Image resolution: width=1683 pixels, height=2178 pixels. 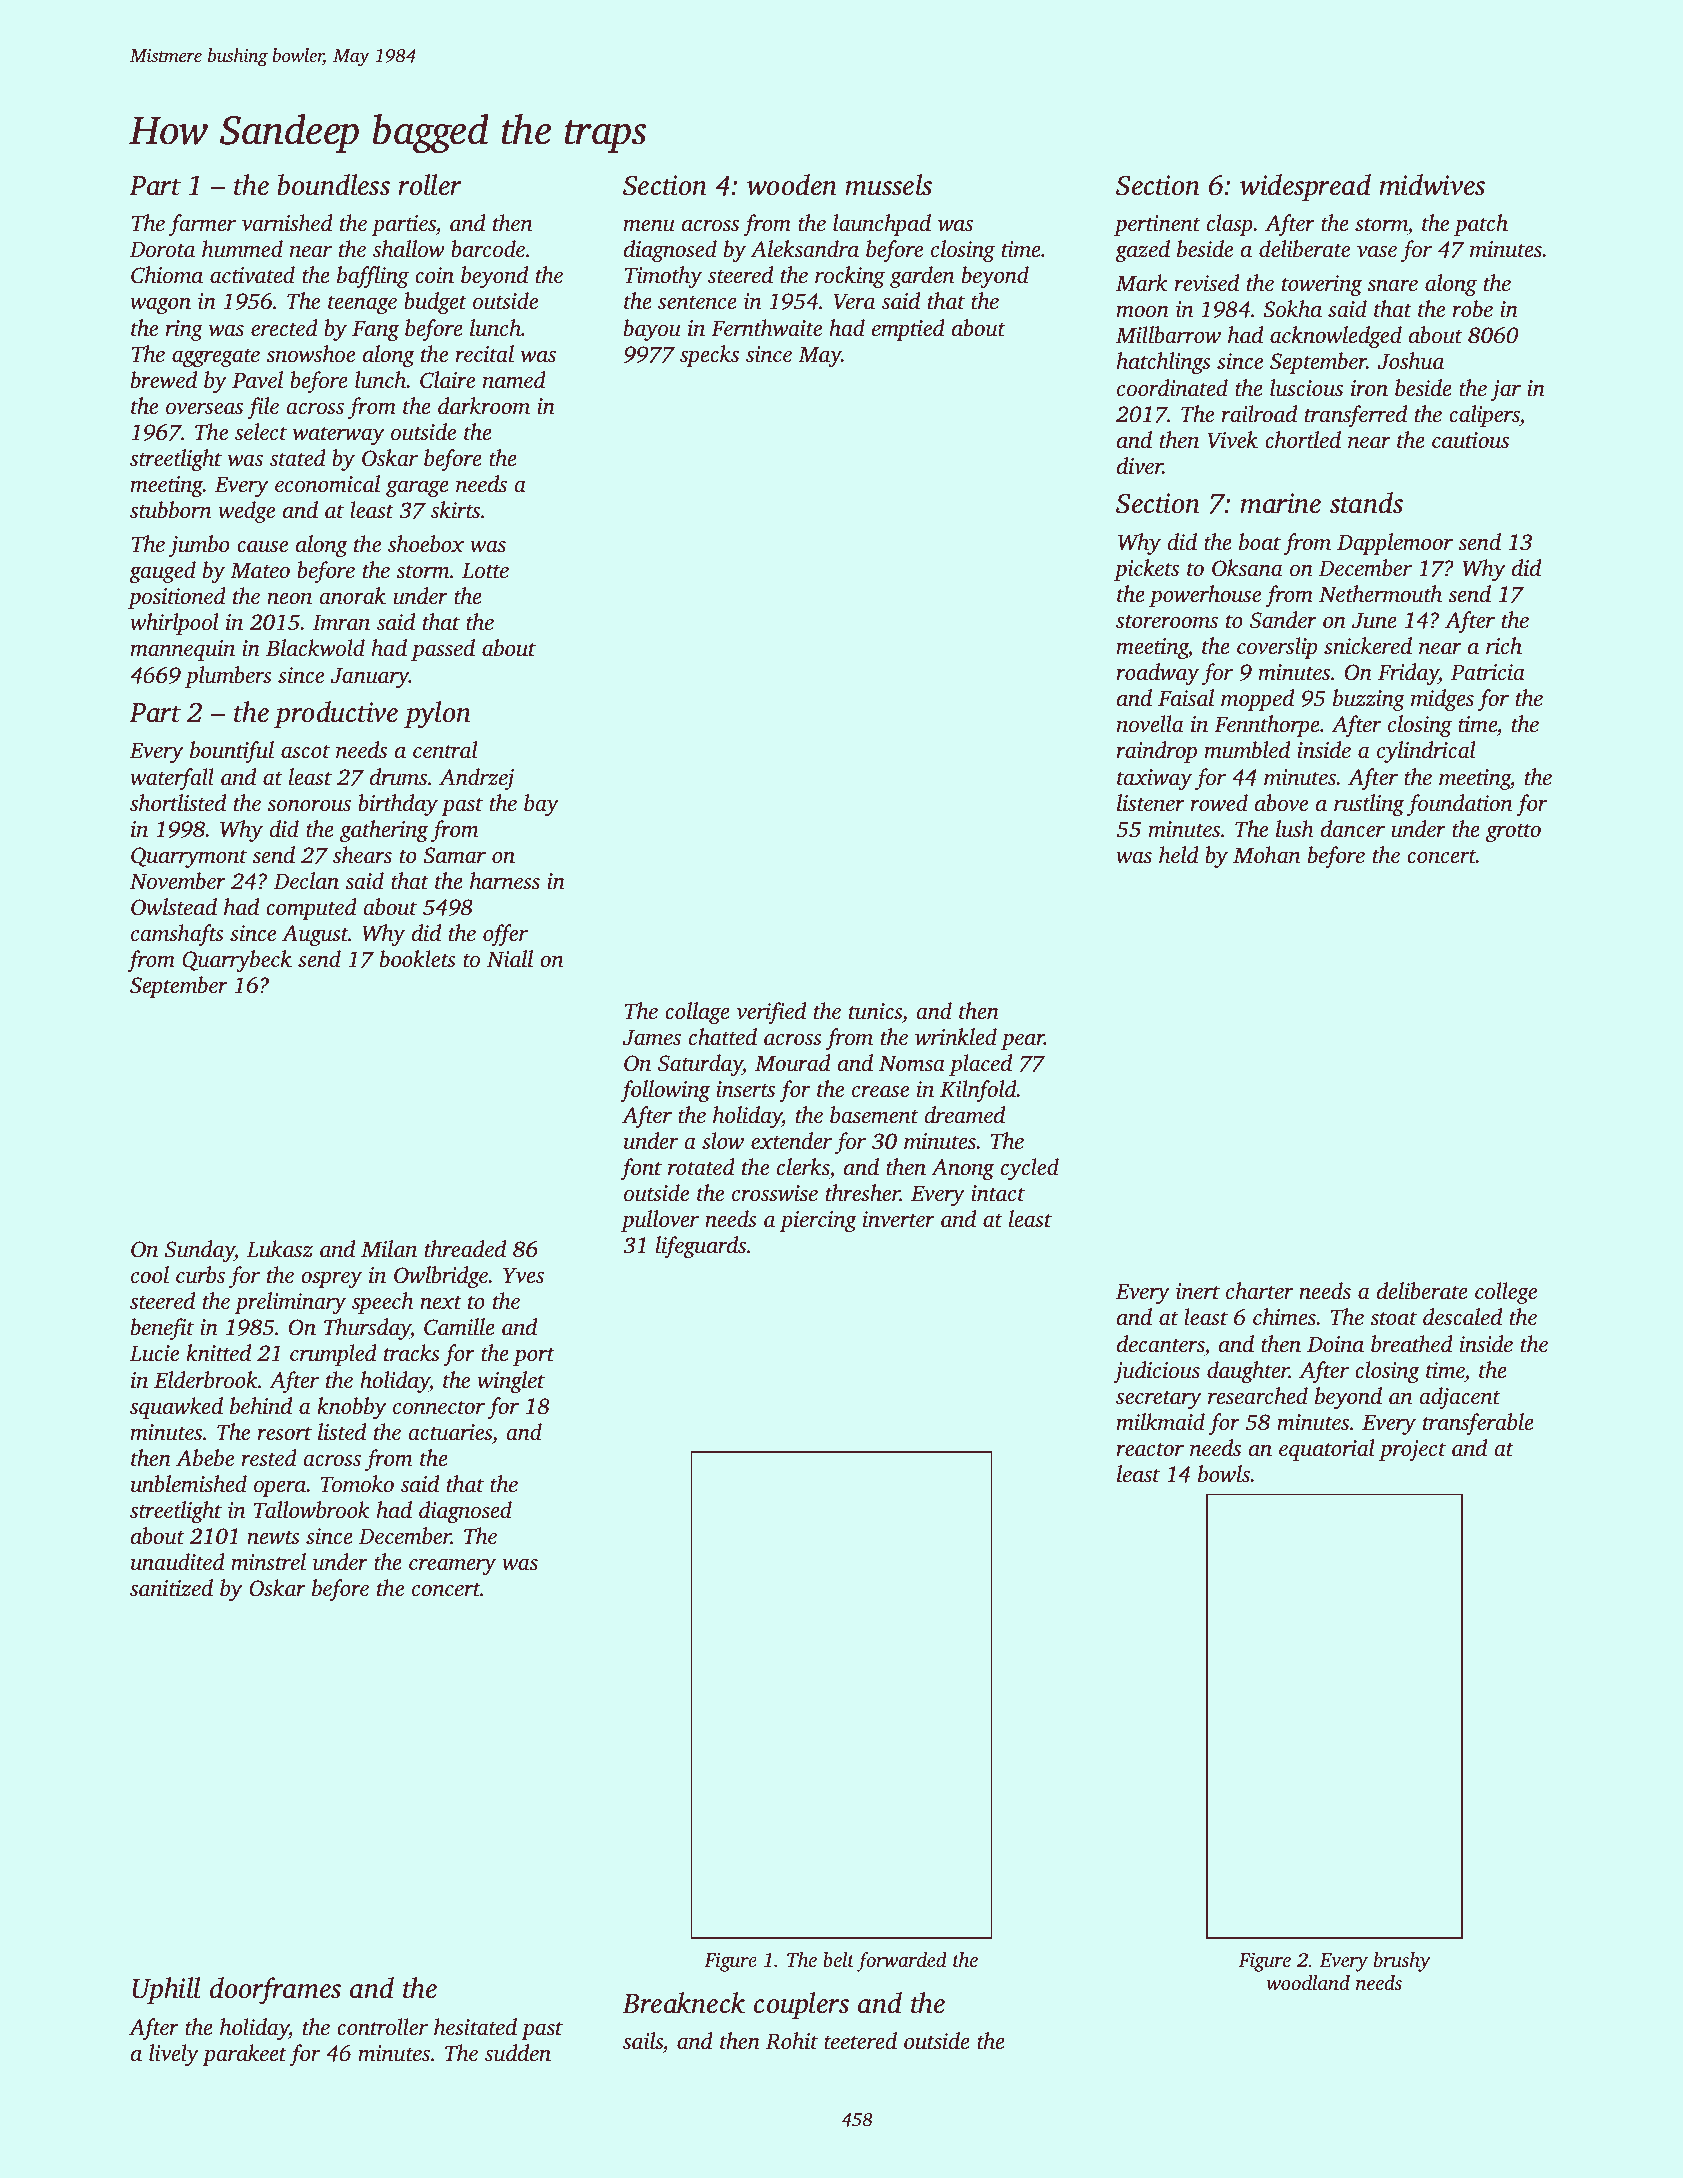 I want to click on bowls, so click(x=1224, y=1474).
